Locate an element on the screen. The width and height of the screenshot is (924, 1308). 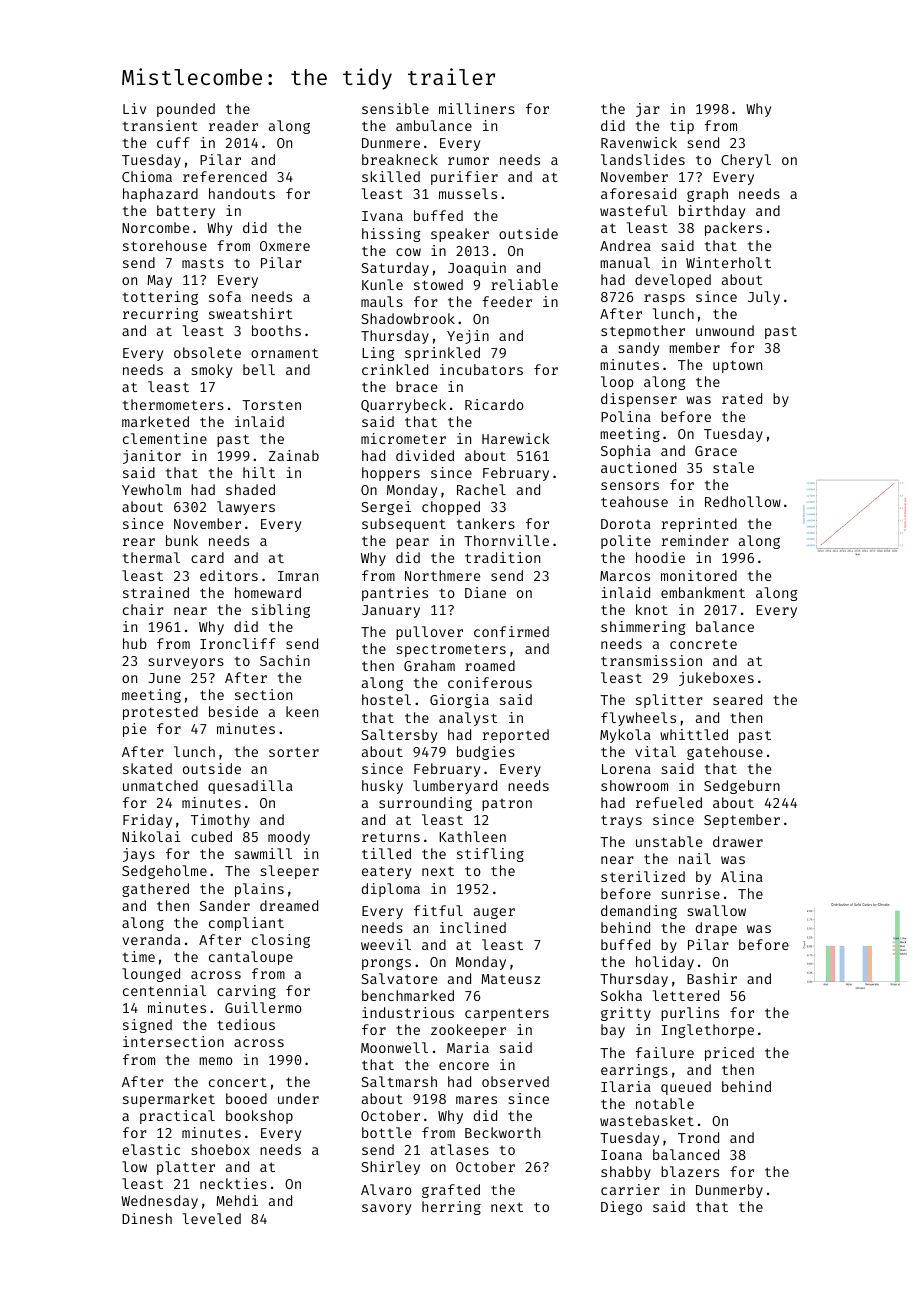
Sophia is located at coordinates (626, 452).
